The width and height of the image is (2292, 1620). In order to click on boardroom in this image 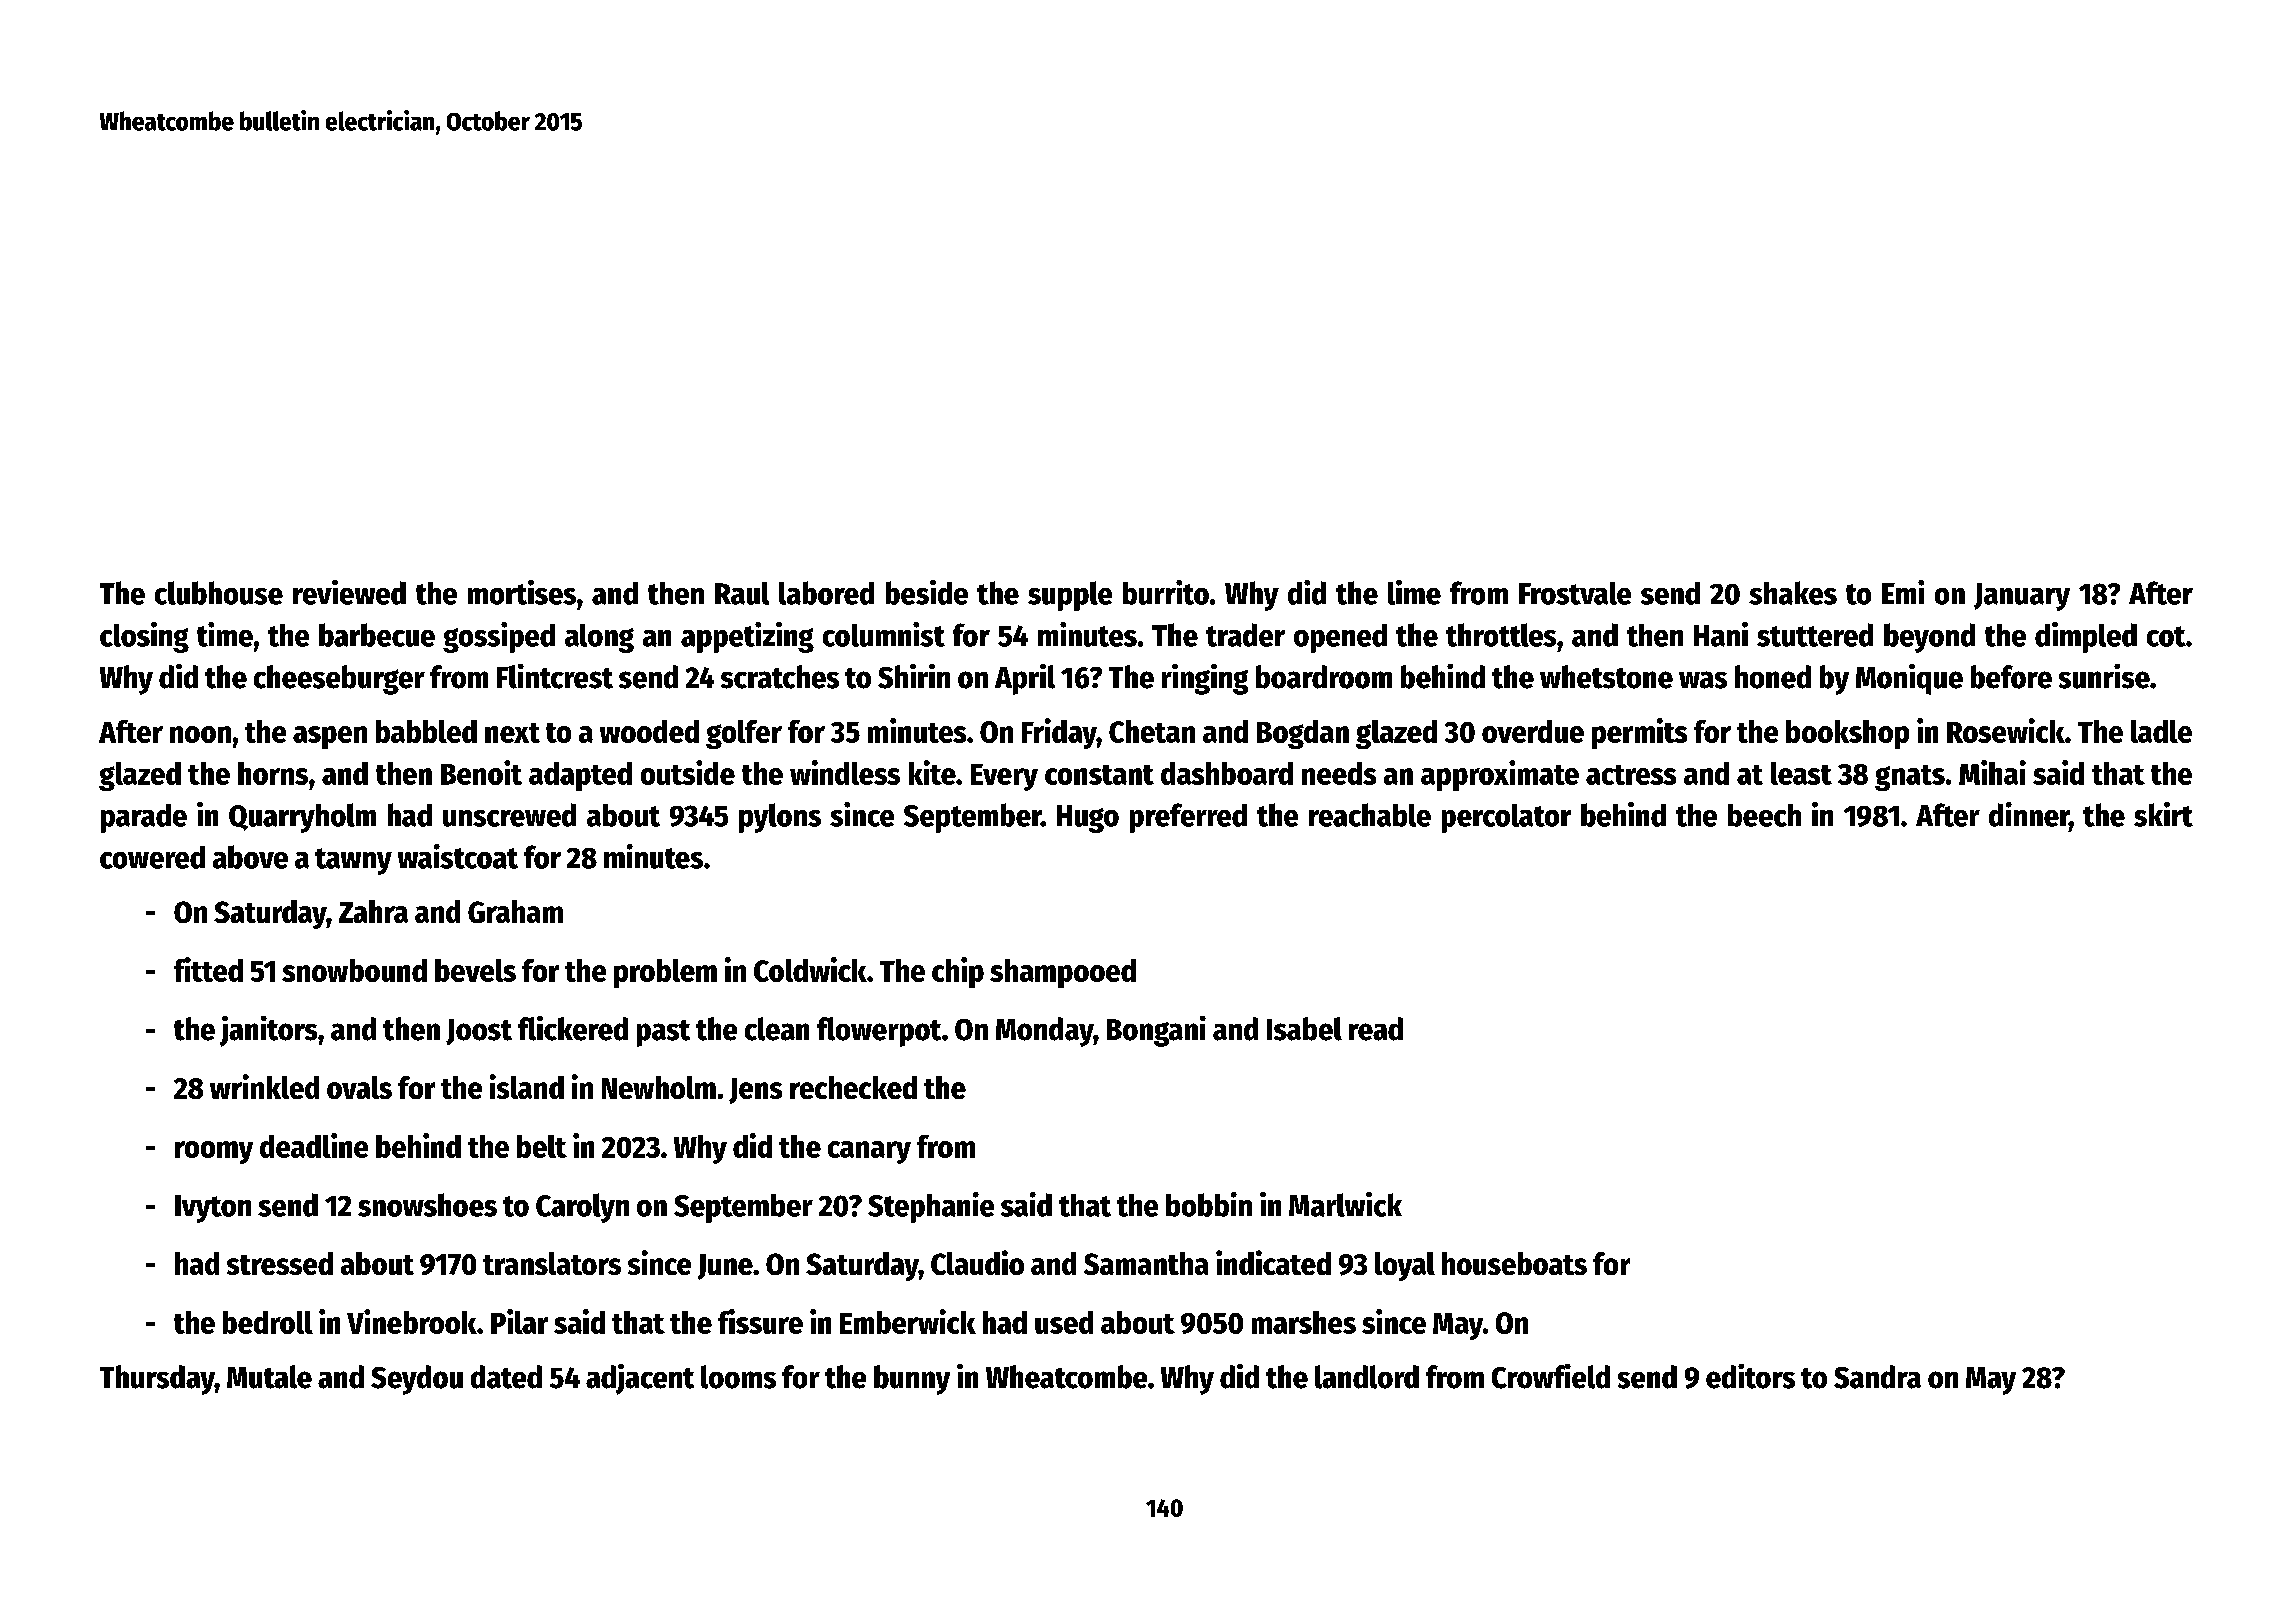, I will do `click(1324, 677)`.
